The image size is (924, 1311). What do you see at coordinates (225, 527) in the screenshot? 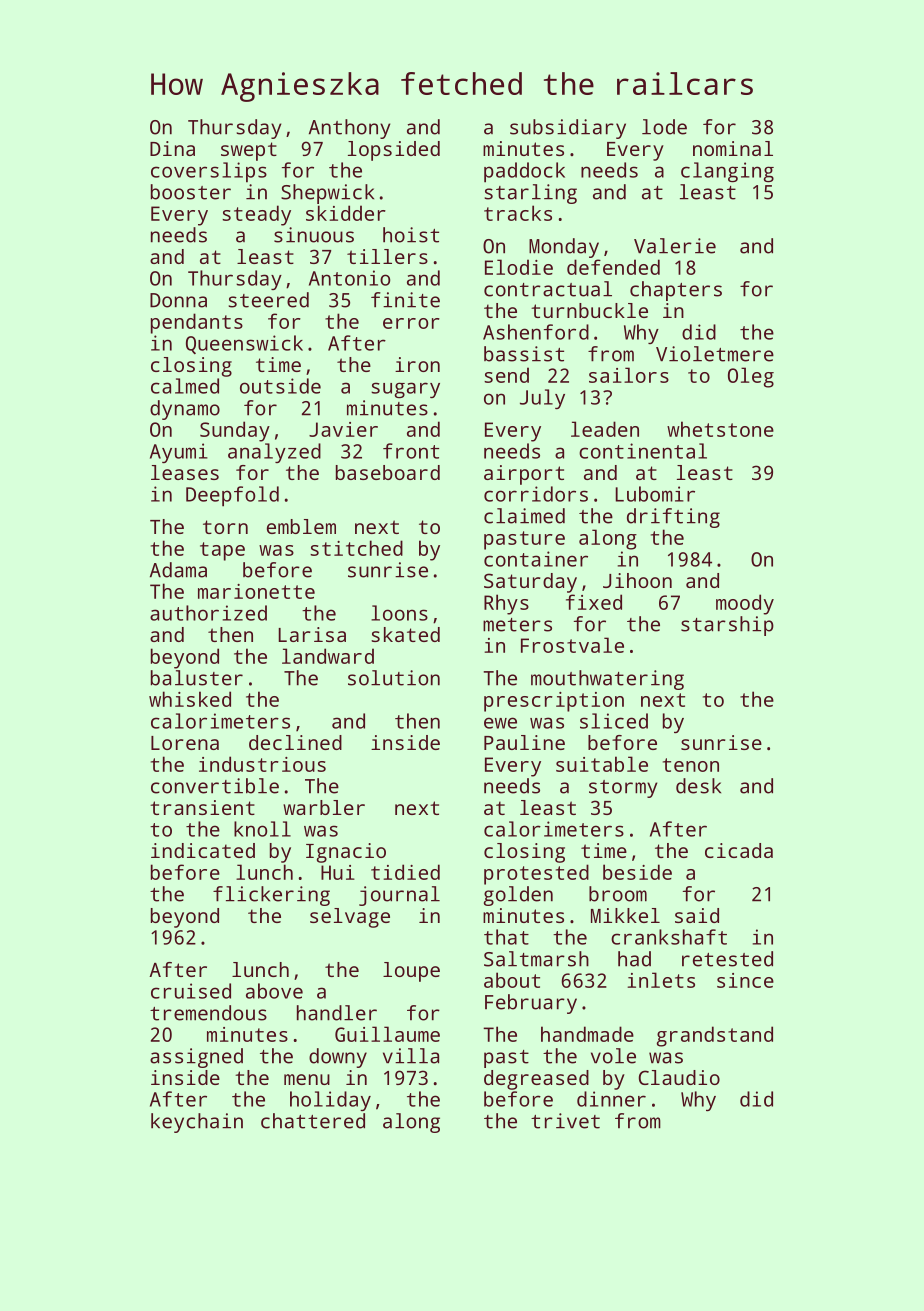
I see `torn` at bounding box center [225, 527].
